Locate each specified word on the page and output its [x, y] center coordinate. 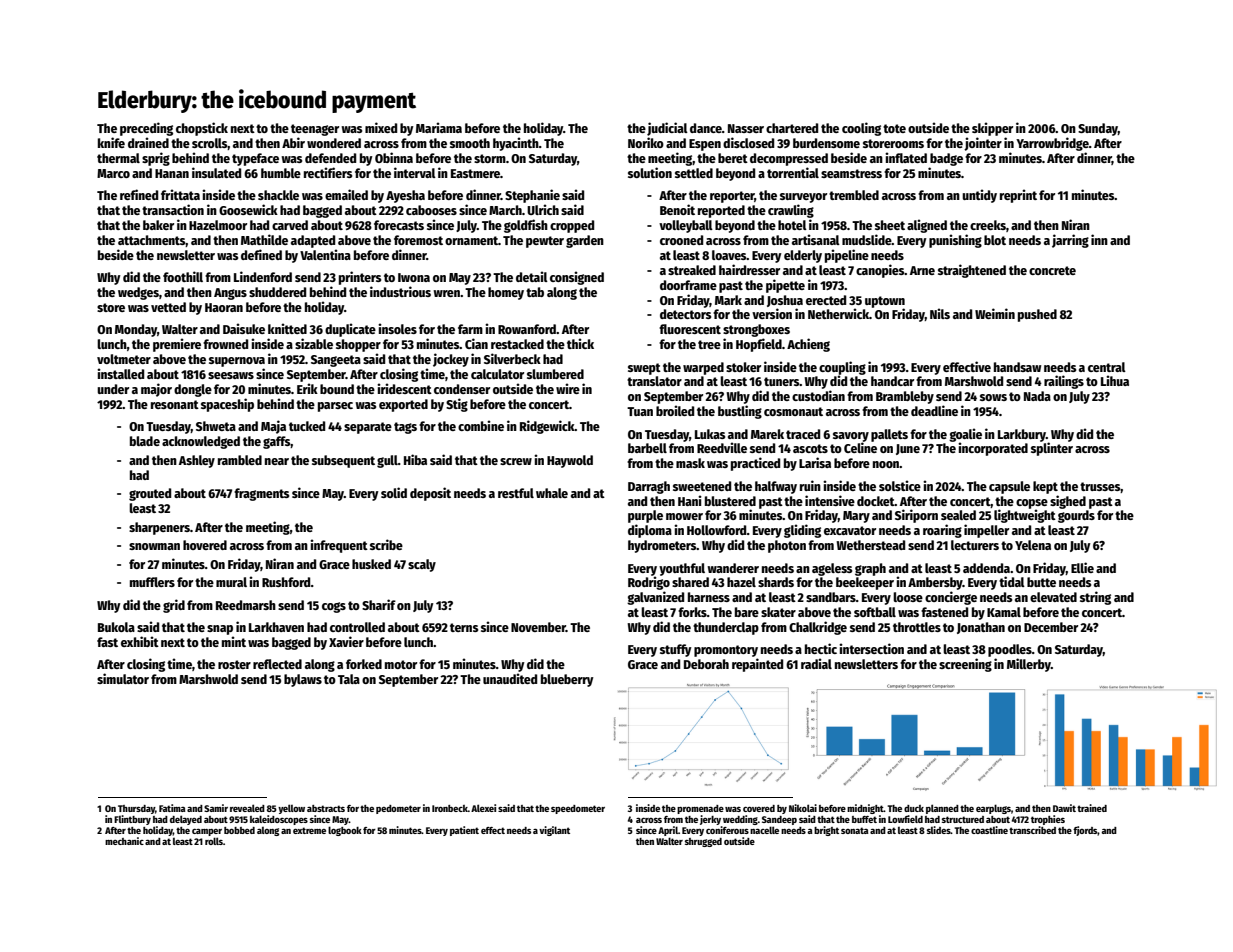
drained [148, 142]
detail [532, 276]
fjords [1085, 831]
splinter [1052, 449]
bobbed [239, 830]
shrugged [703, 842]
